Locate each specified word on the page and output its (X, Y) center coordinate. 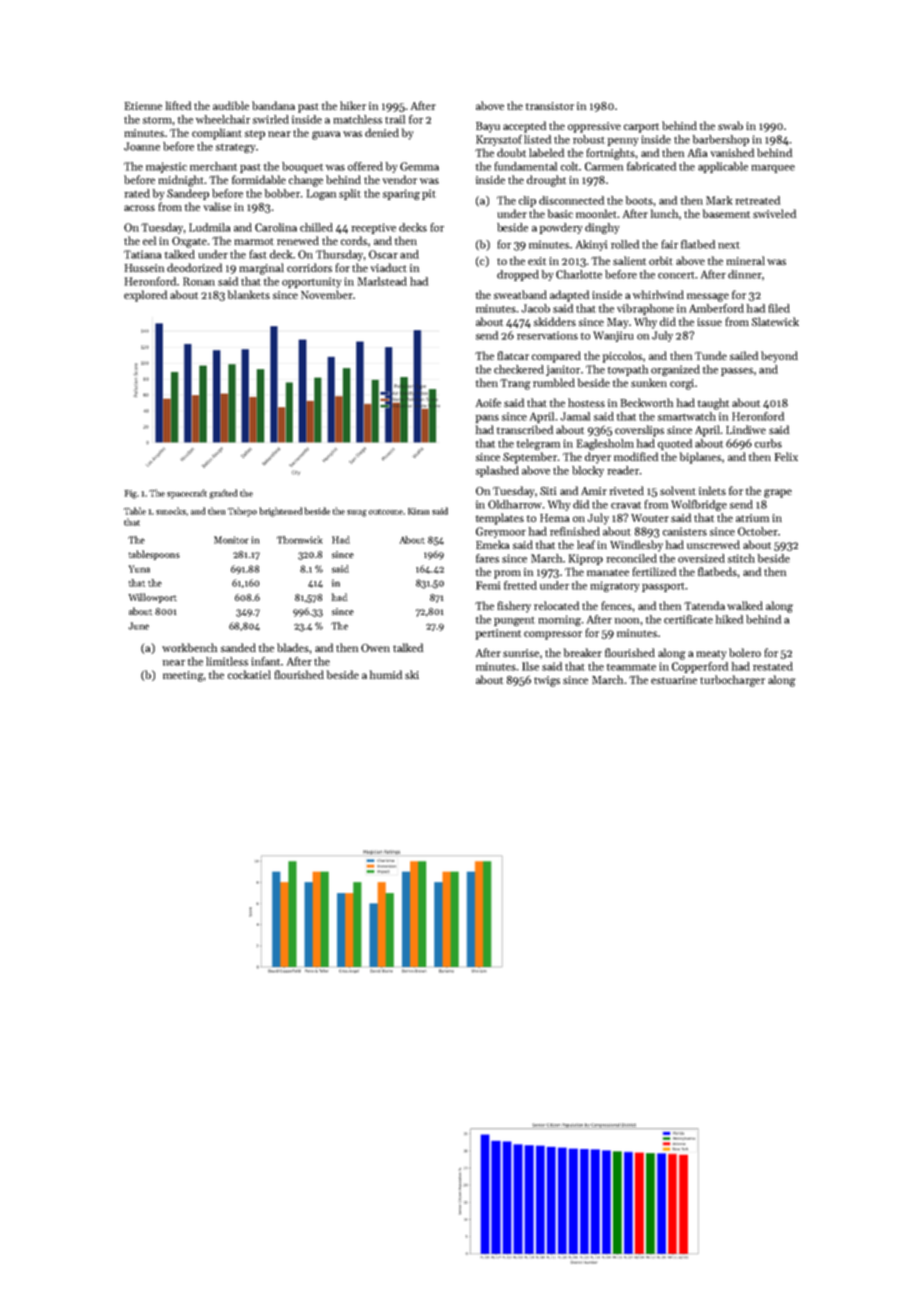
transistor (550, 106)
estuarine (674, 680)
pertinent (498, 634)
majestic (166, 167)
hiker (353, 105)
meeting (183, 676)
